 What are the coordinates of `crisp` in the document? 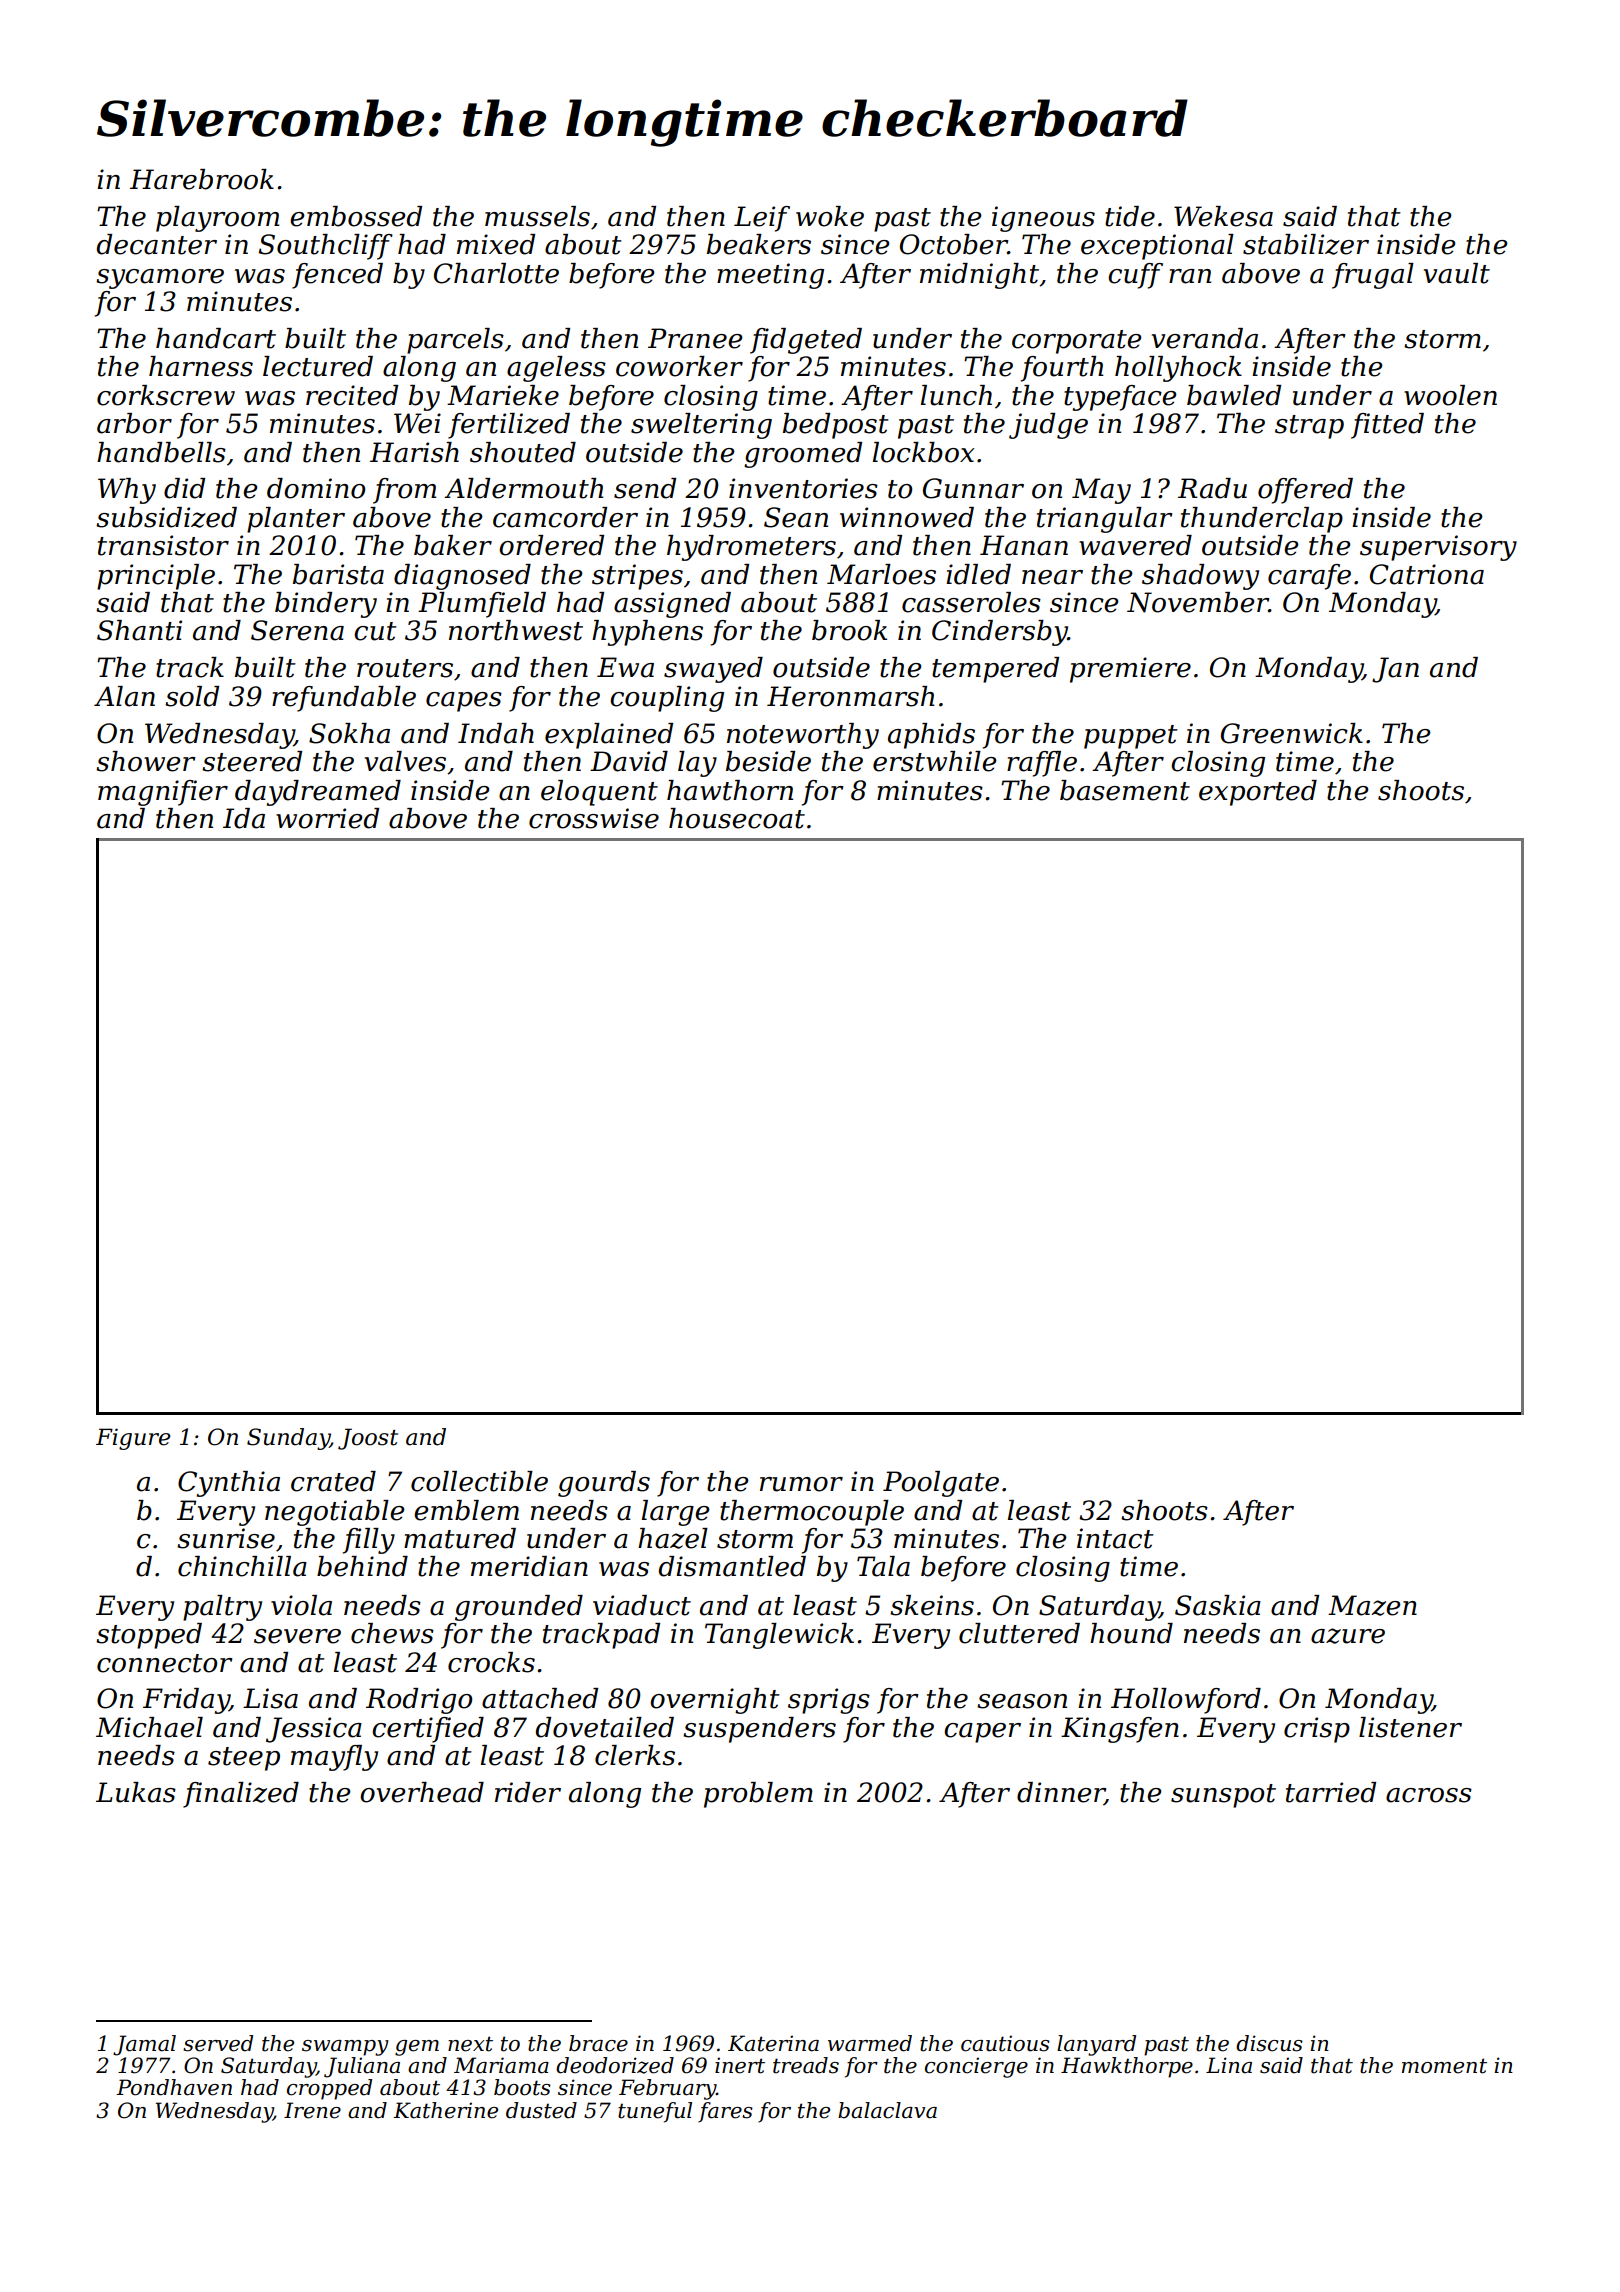 It's located at (1317, 1730).
